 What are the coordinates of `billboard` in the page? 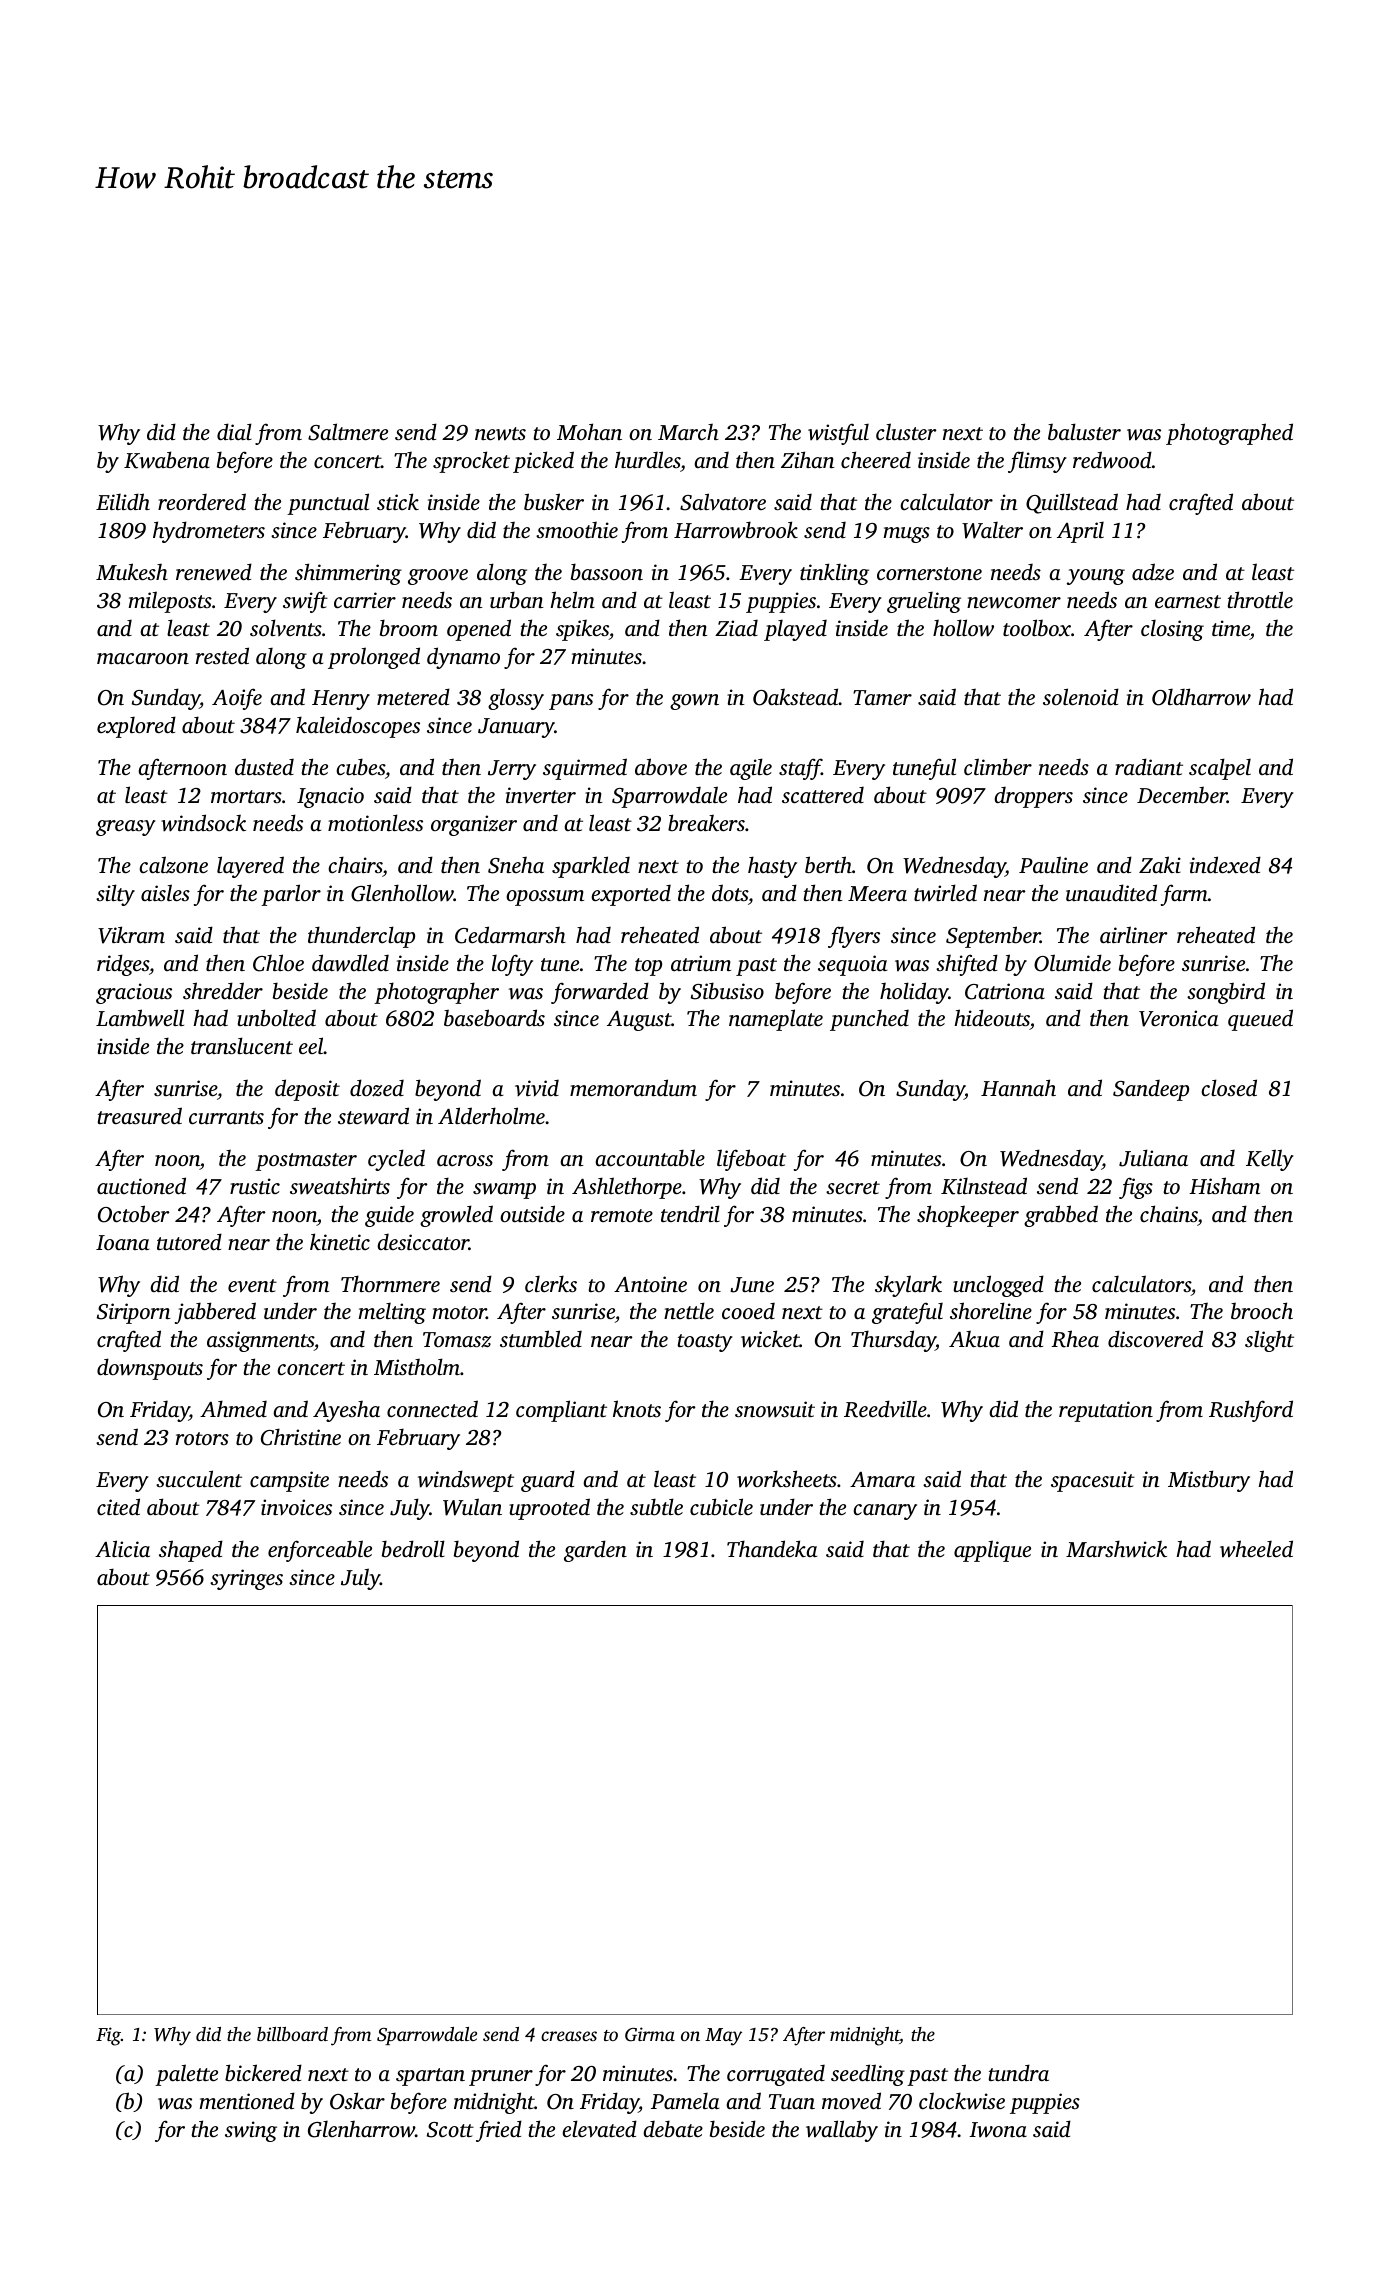 It's located at (292, 2034).
